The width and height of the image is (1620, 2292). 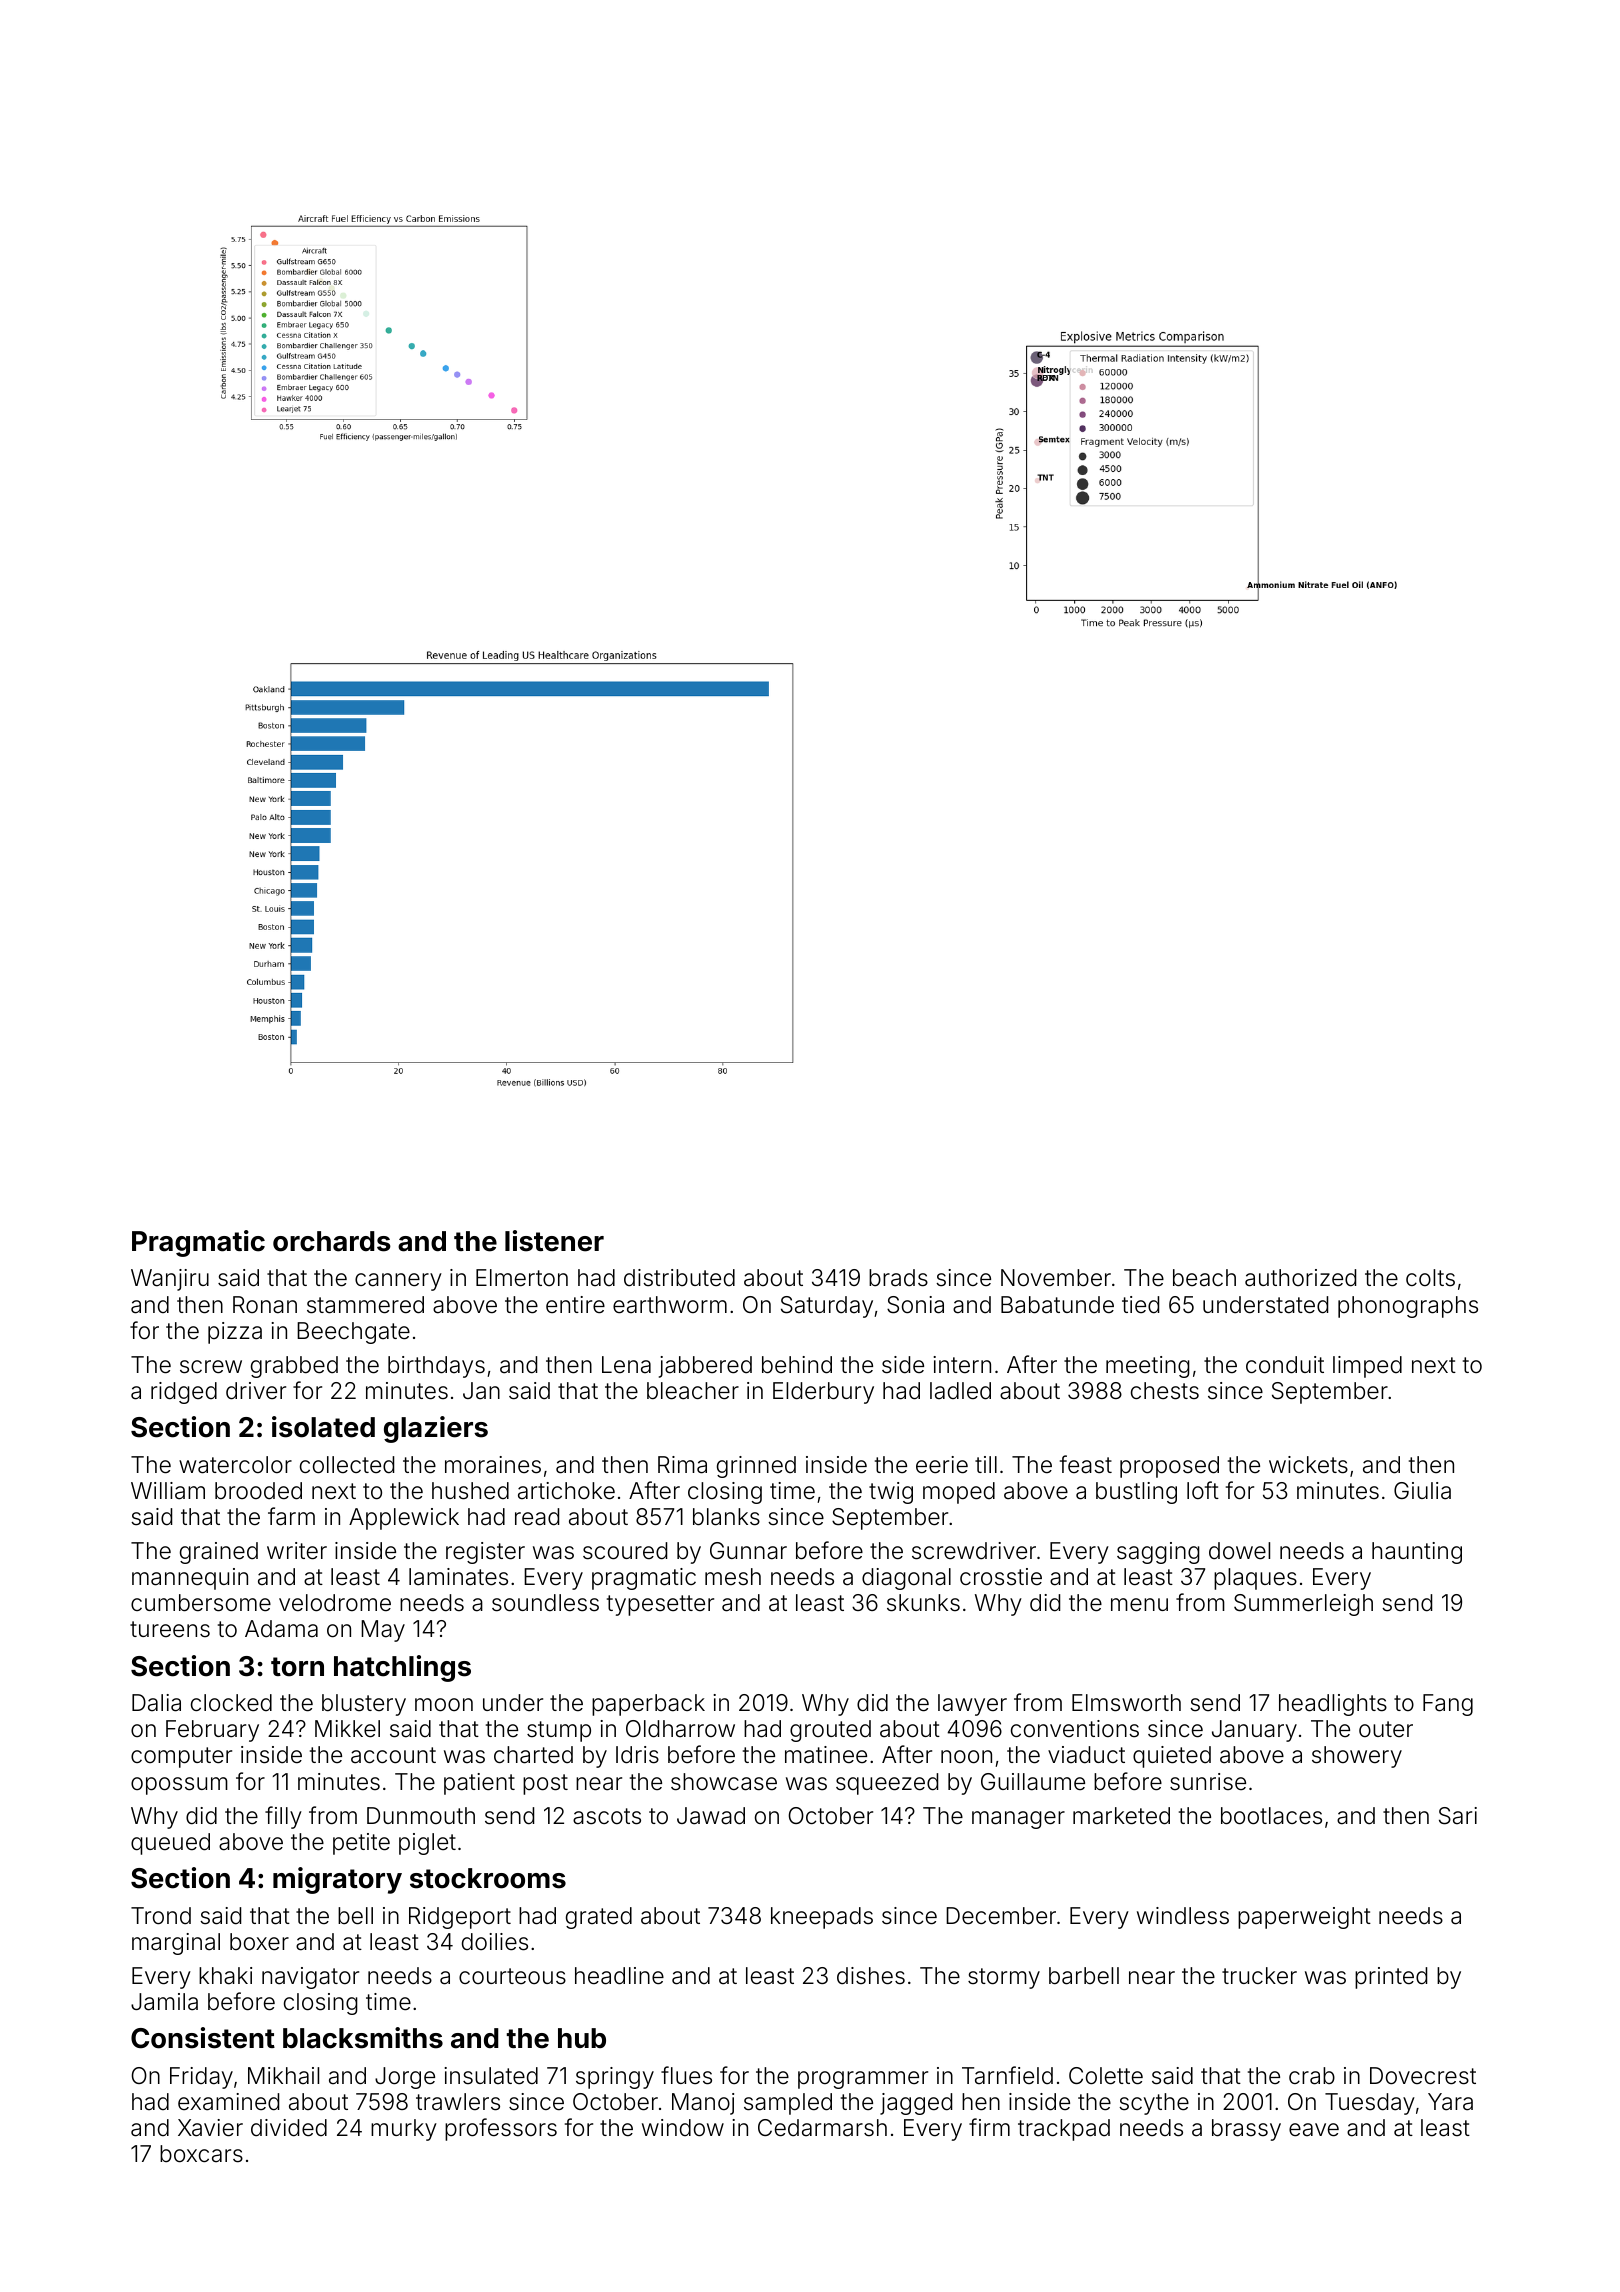 What do you see at coordinates (679, 1278) in the image?
I see `distributed` at bounding box center [679, 1278].
